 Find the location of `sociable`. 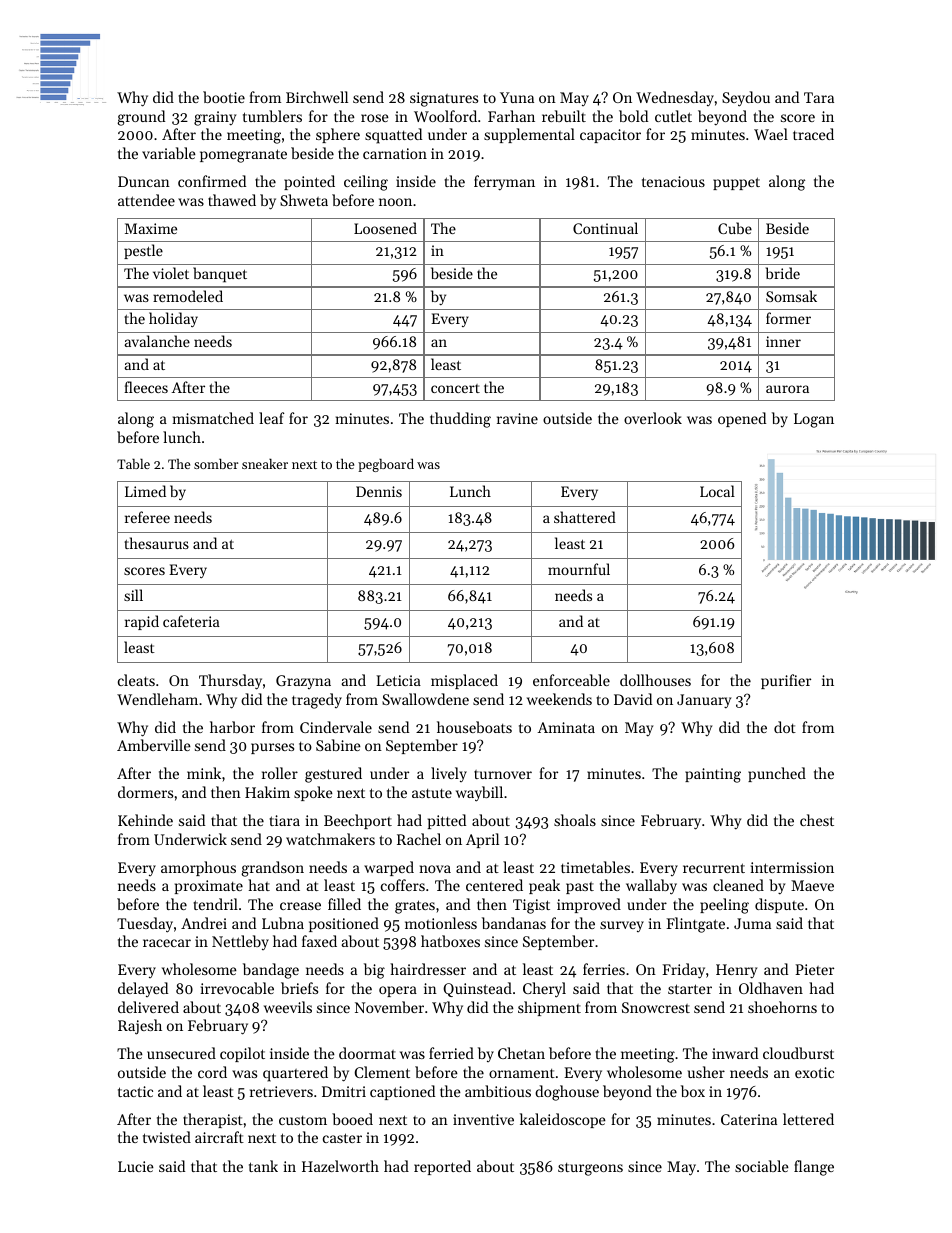

sociable is located at coordinates (762, 1166).
